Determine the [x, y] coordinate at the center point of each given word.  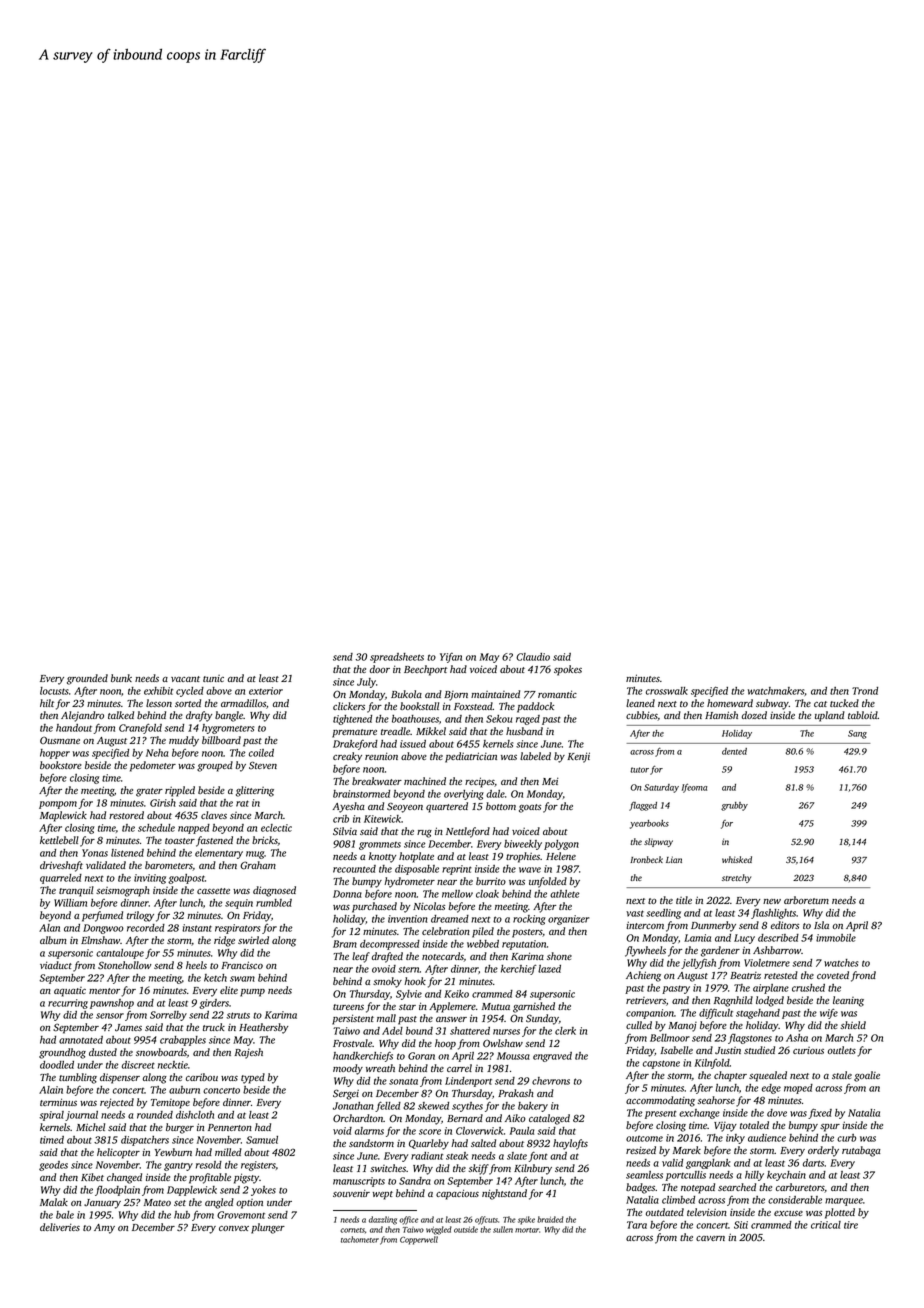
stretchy [736, 878]
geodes [53, 1166]
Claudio [533, 657]
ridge [224, 941]
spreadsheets [397, 658]
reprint [457, 870]
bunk [121, 678]
